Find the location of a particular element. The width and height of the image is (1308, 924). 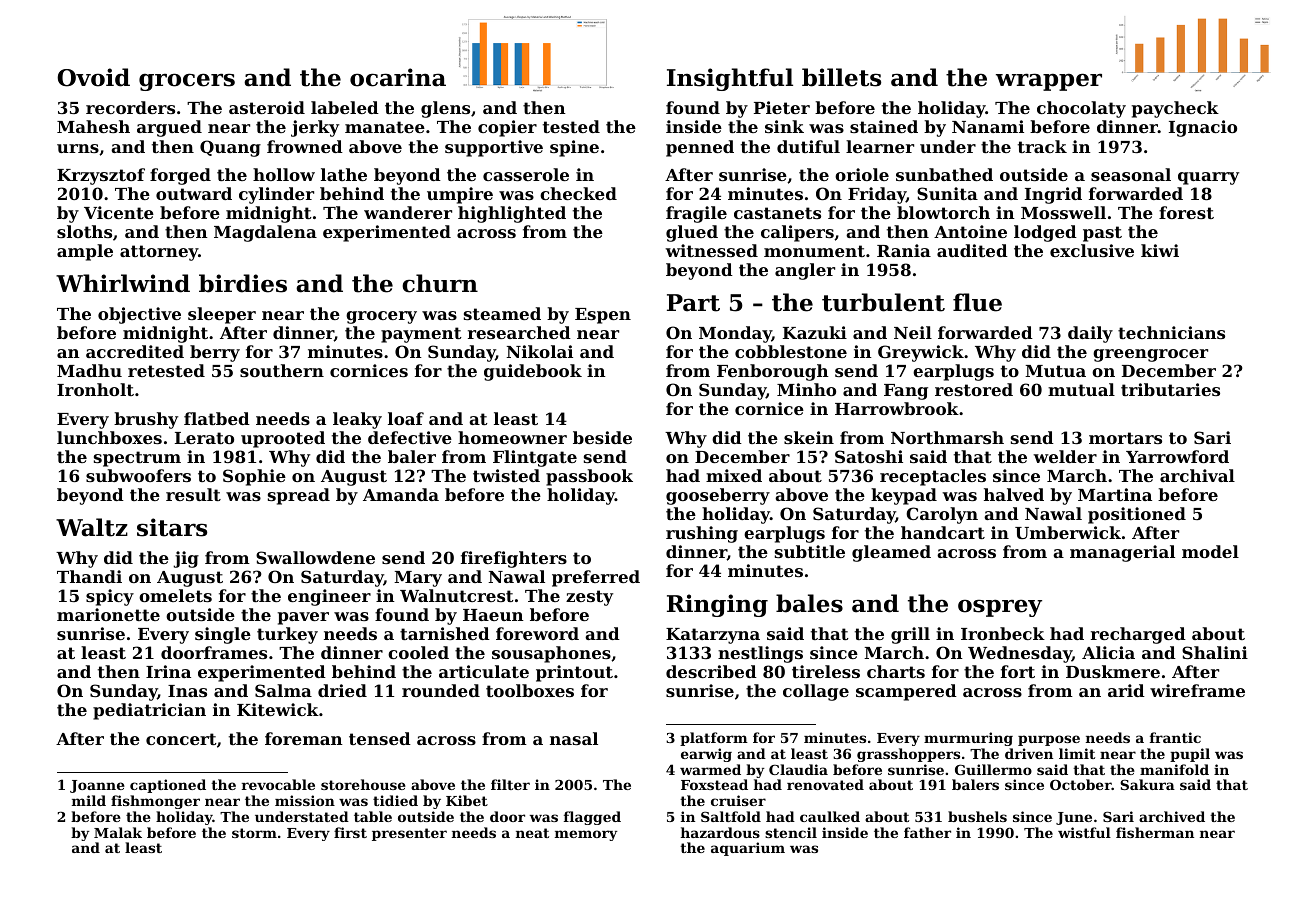

Antoine is located at coordinates (970, 231).
